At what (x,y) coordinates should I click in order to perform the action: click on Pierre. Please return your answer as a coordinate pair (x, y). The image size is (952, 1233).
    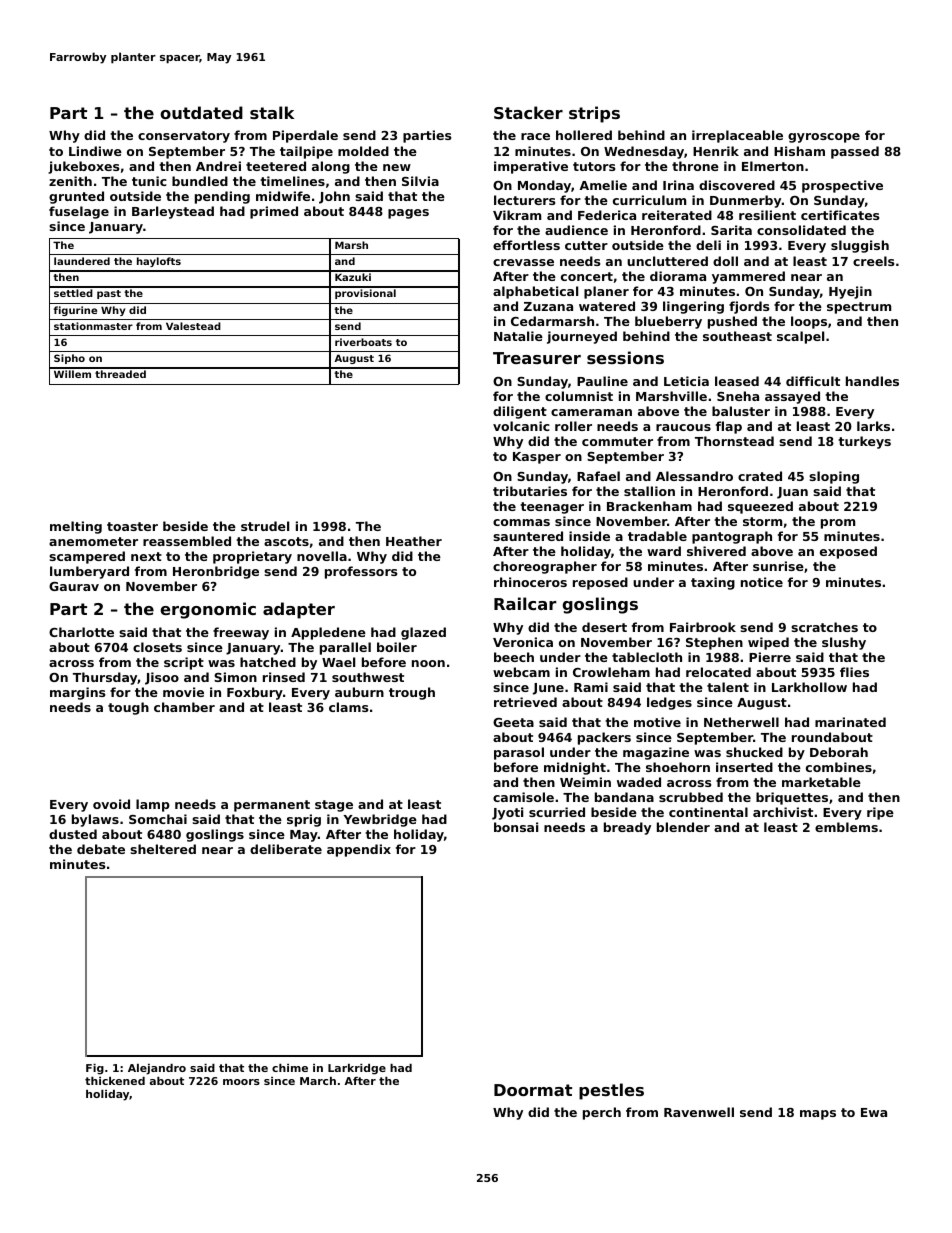
    Looking at the image, I should click on (770, 657).
